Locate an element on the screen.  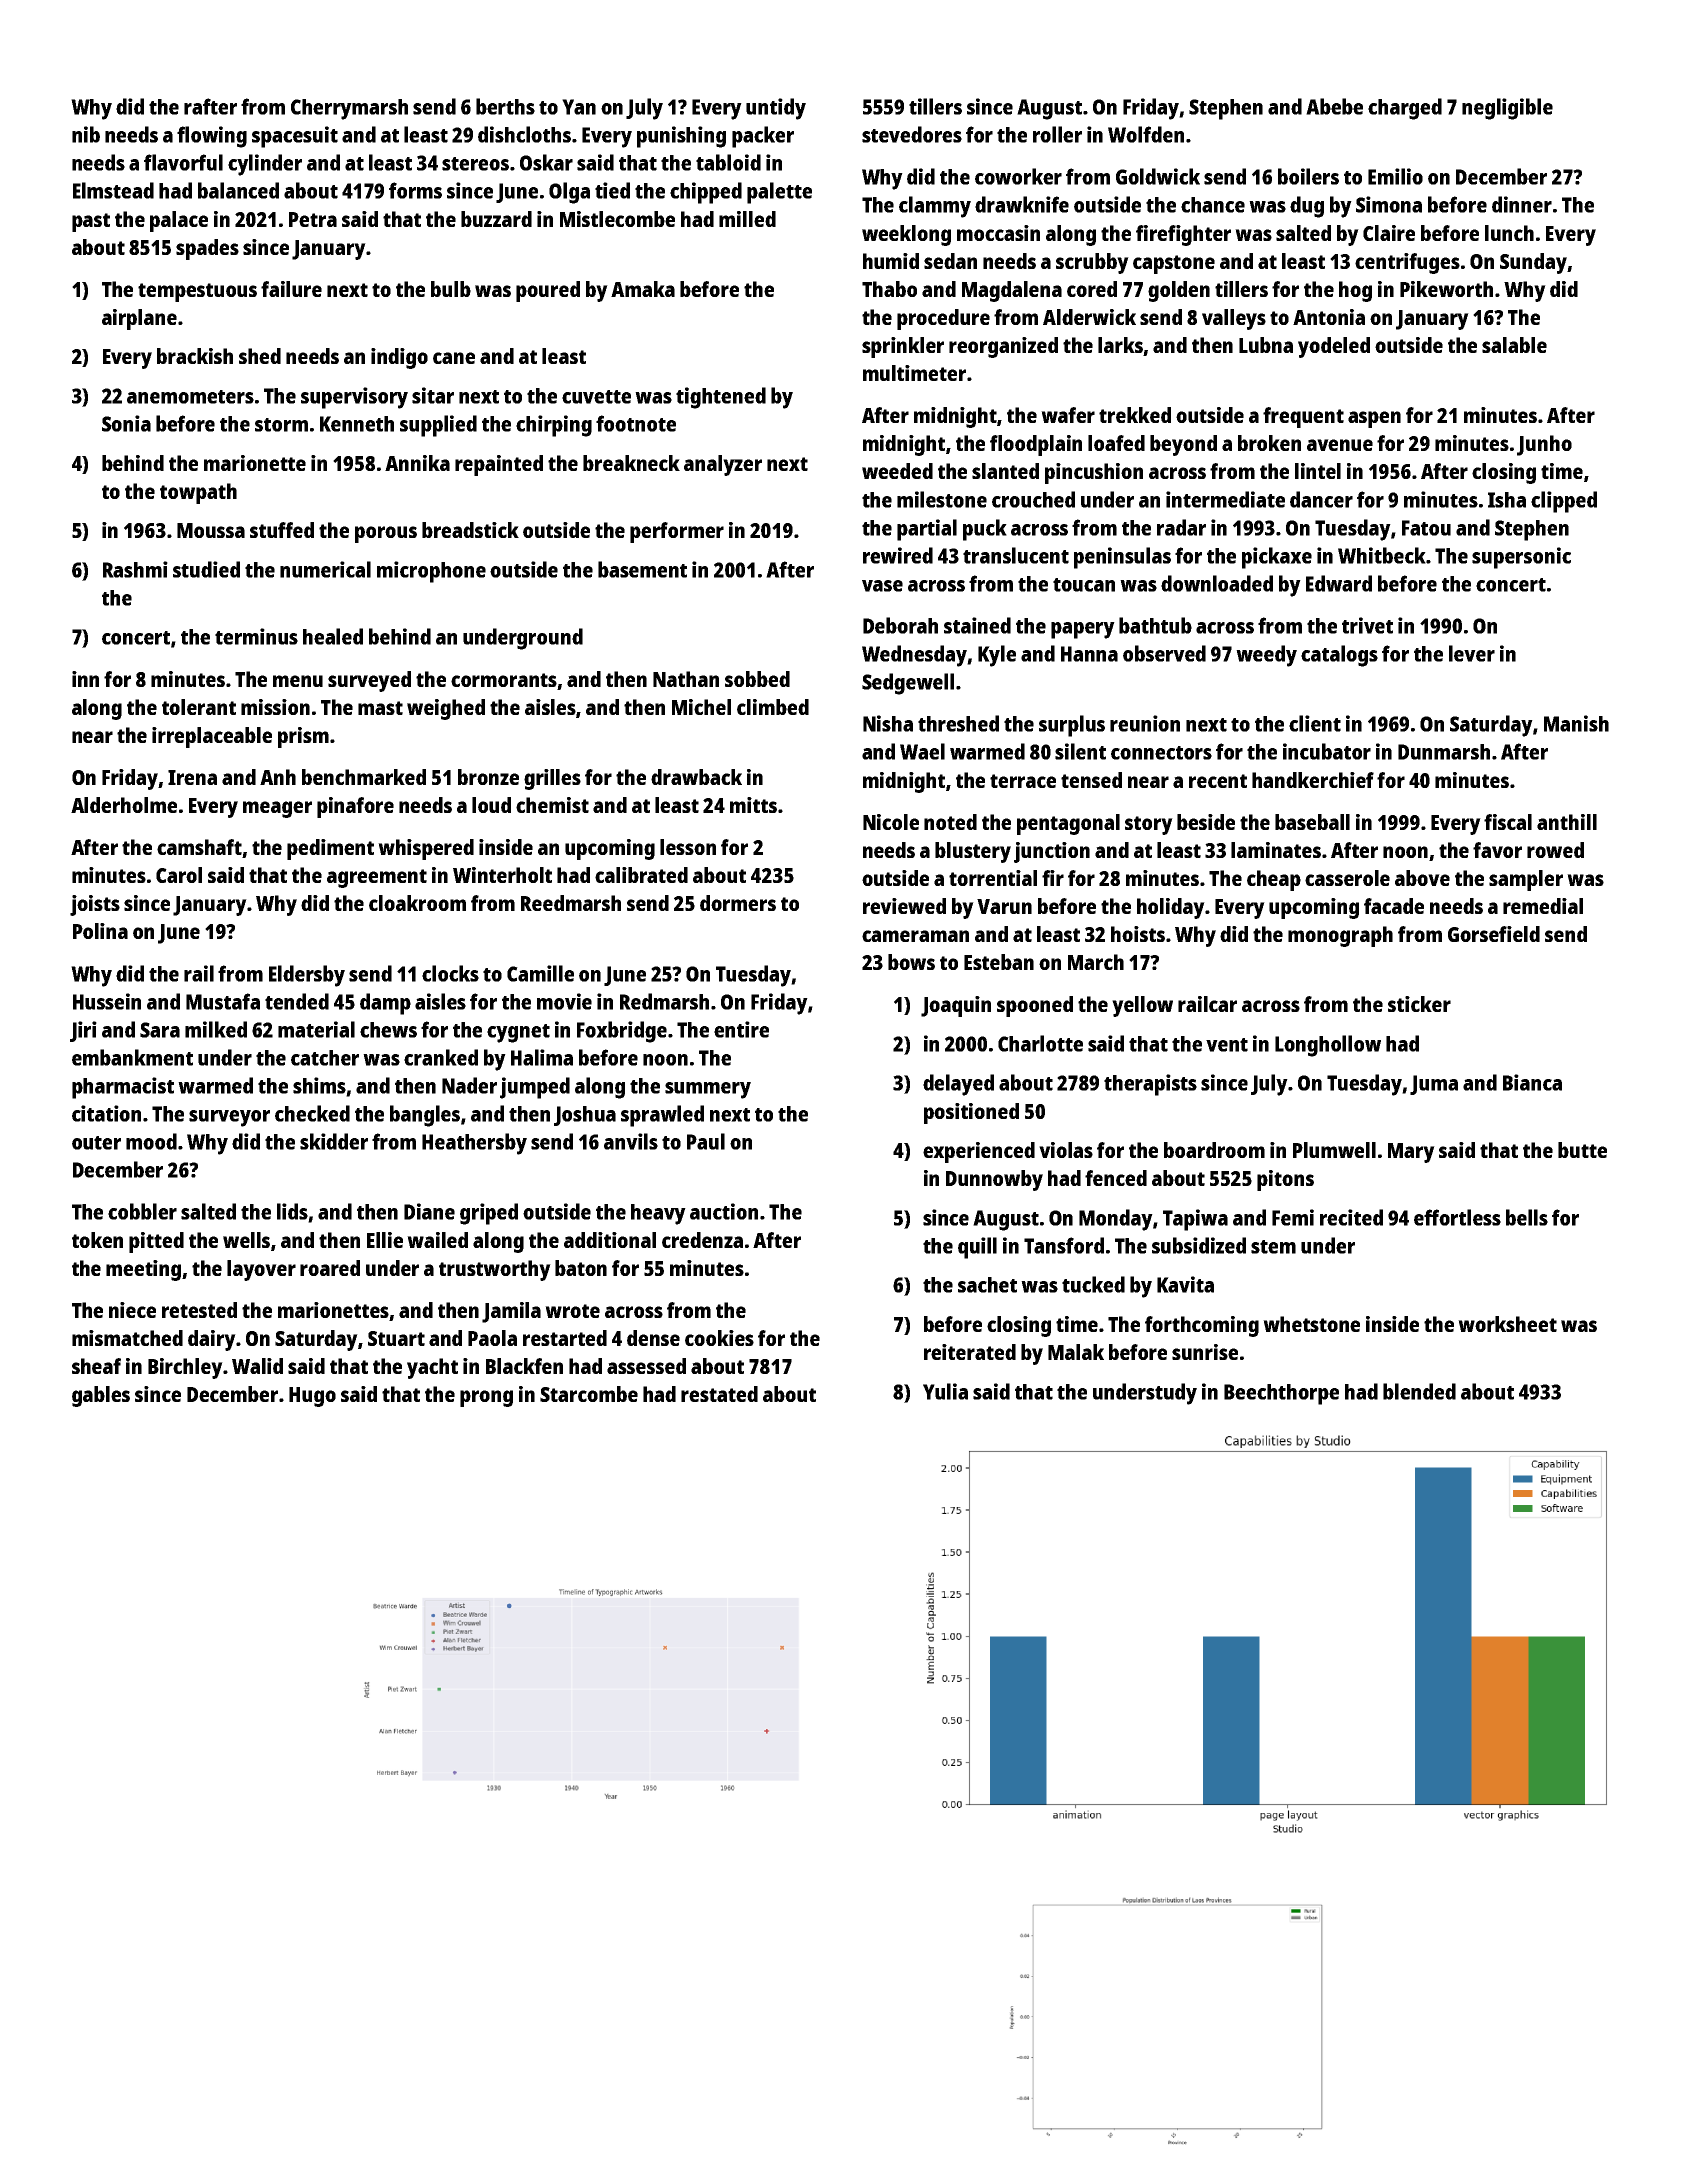
untidy is located at coordinates (776, 109).
